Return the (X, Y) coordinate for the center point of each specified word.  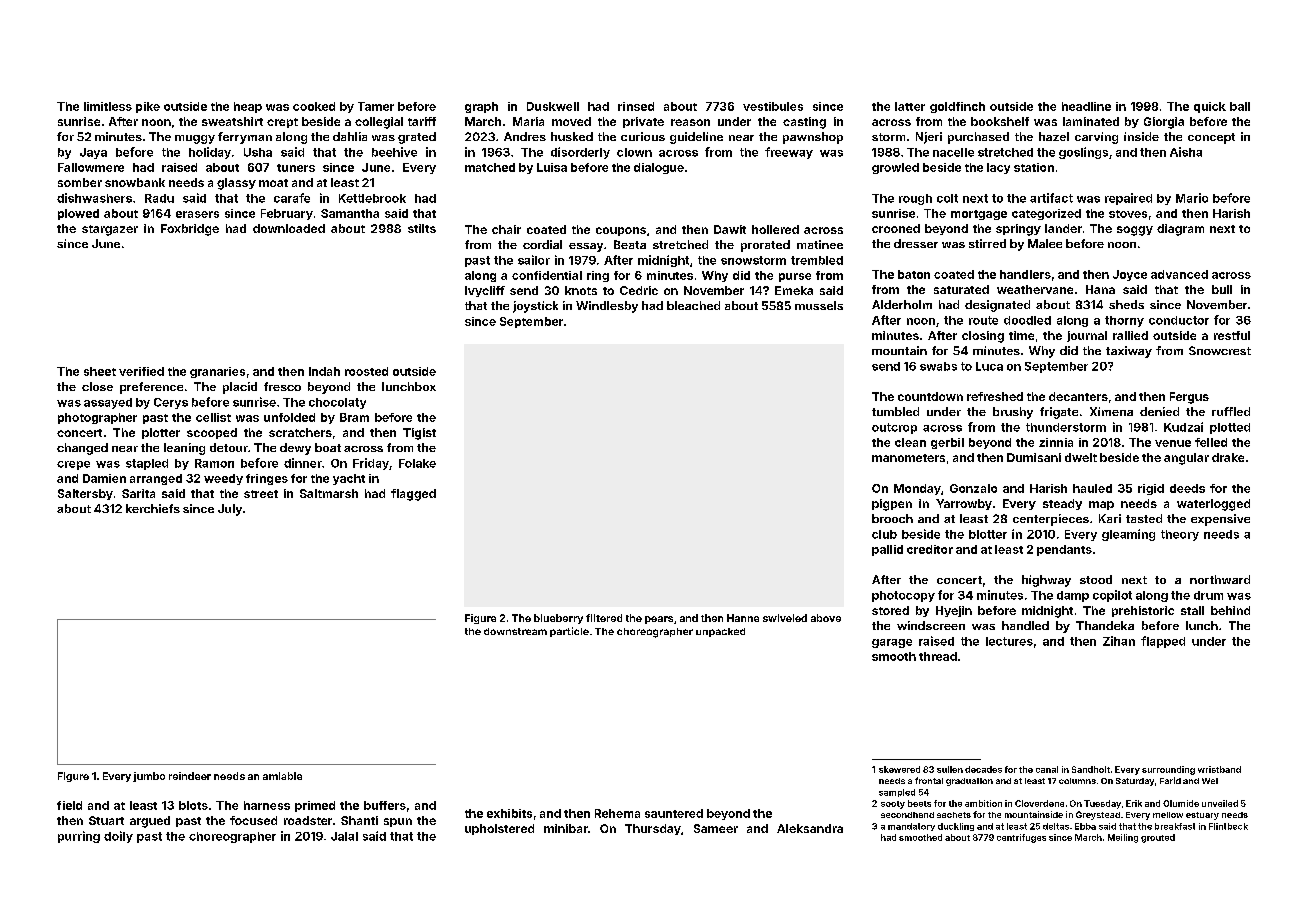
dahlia (350, 136)
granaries (217, 372)
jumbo (149, 777)
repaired (1128, 199)
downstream (515, 631)
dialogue (659, 168)
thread (938, 656)
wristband (1219, 769)
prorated (765, 246)
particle (569, 632)
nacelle (953, 152)
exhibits (509, 813)
